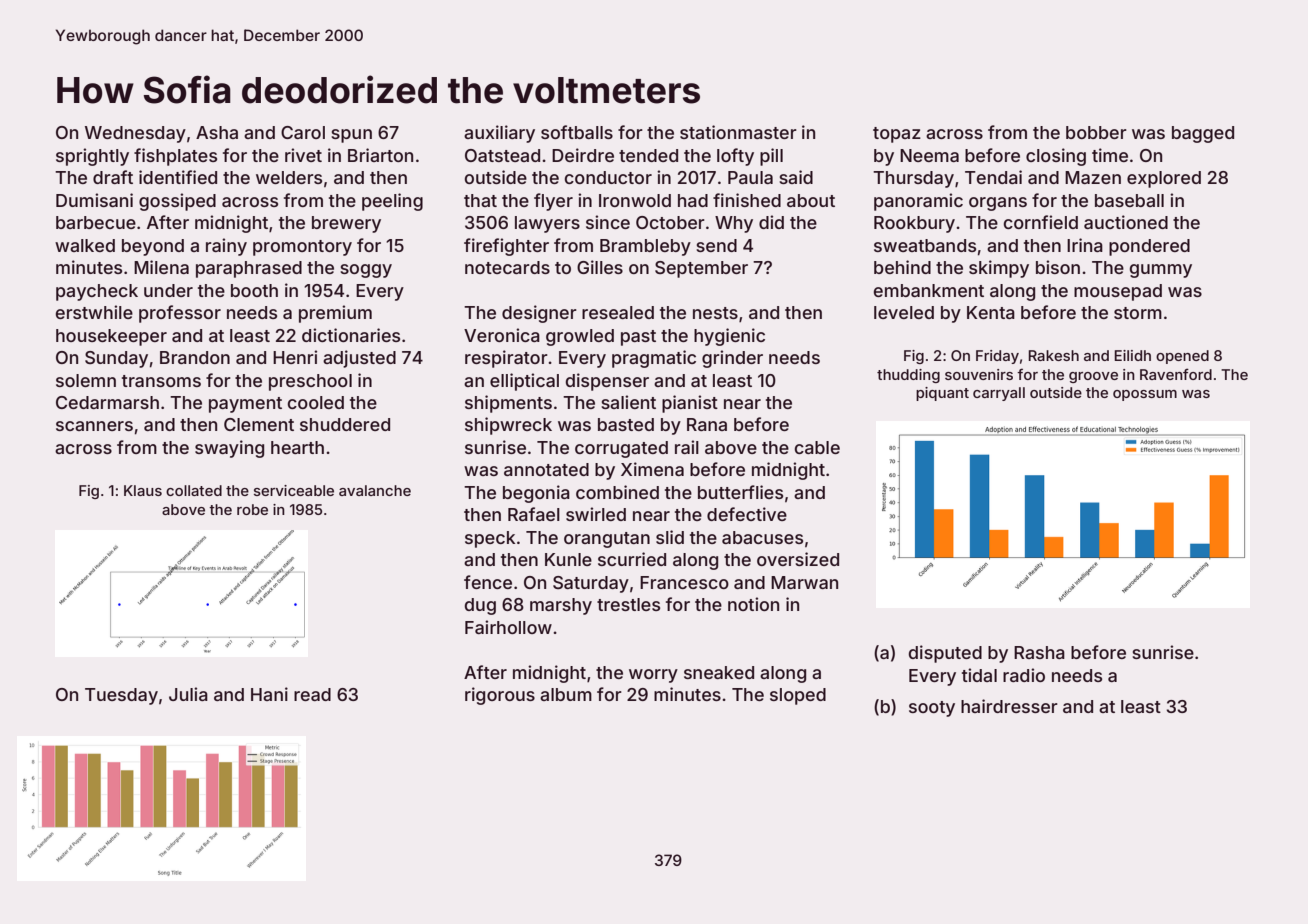 The height and width of the image is (924, 1308). Describe the element at coordinates (925, 245) in the image. I see `sweatbands` at that location.
